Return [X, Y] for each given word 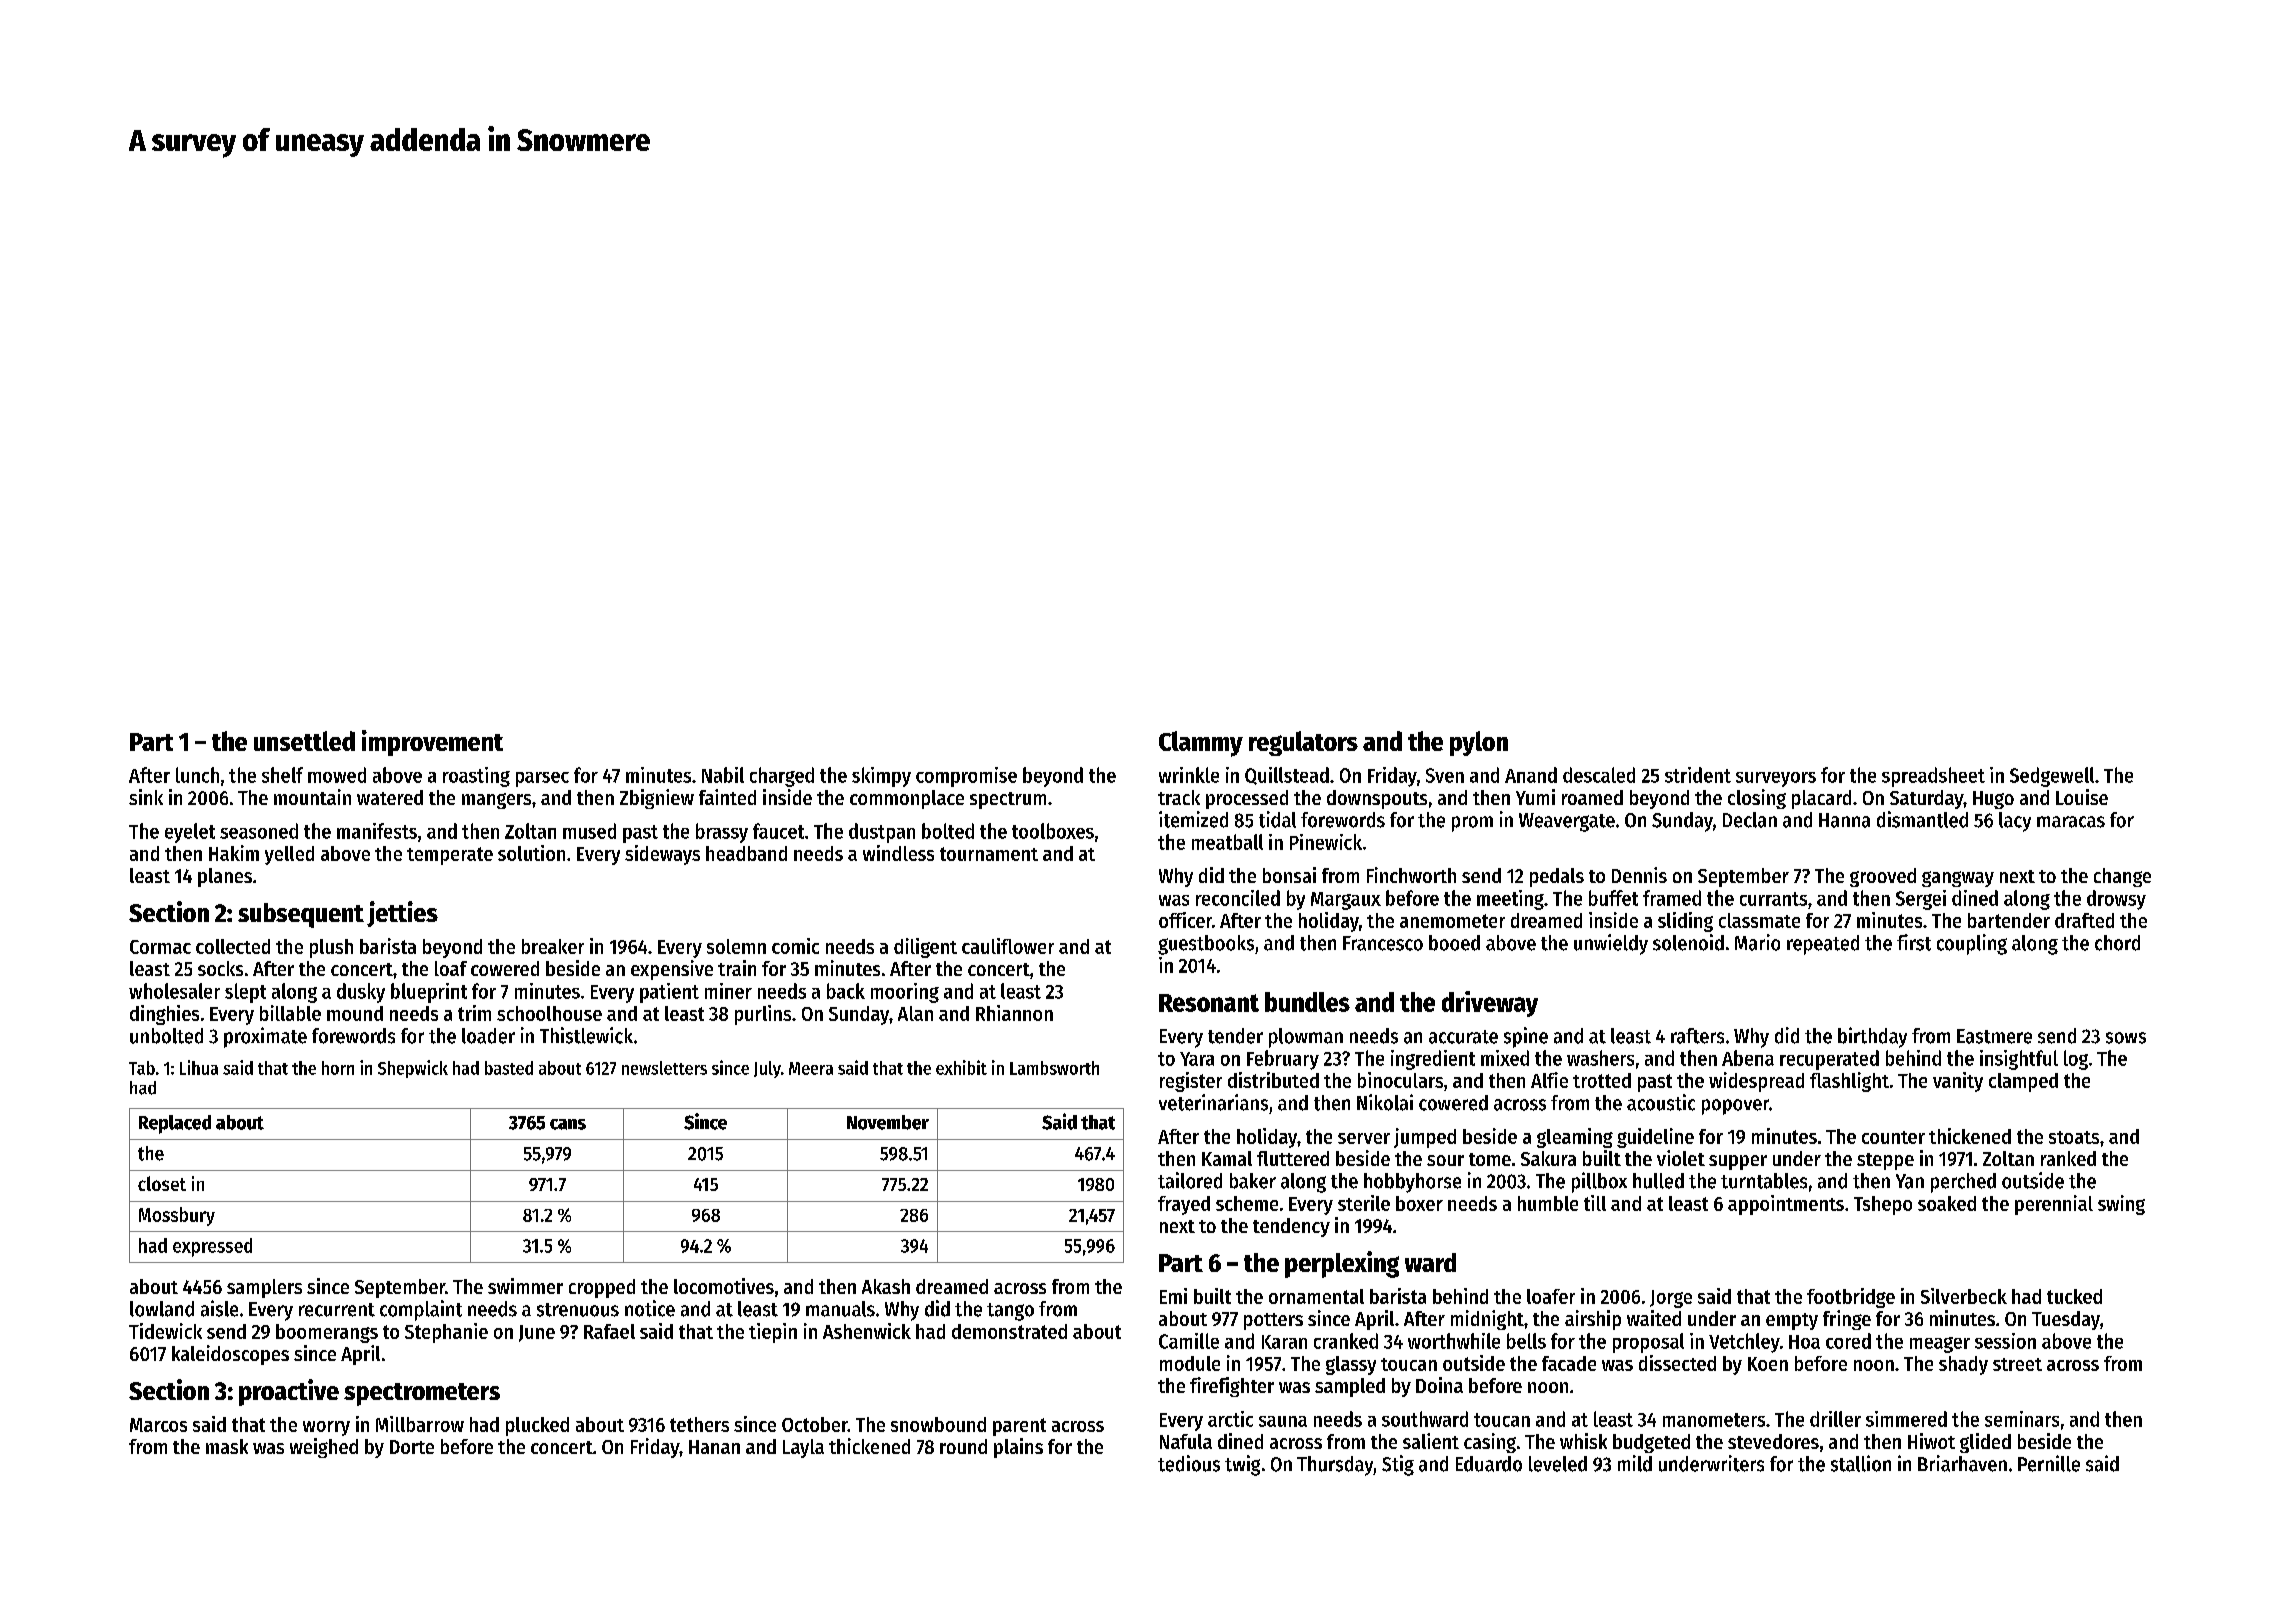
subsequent [301, 915]
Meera [811, 1068]
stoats [2074, 1137]
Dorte [412, 1447]
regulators [1303, 743]
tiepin [773, 1333]
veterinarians [1213, 1102]
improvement [432, 743]
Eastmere [1994, 1036]
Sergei [1921, 900]
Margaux [1346, 901]
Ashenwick [867, 1331]
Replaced [175, 1124]
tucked [2074, 1296]
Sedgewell [2052, 777]
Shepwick [413, 1069]
